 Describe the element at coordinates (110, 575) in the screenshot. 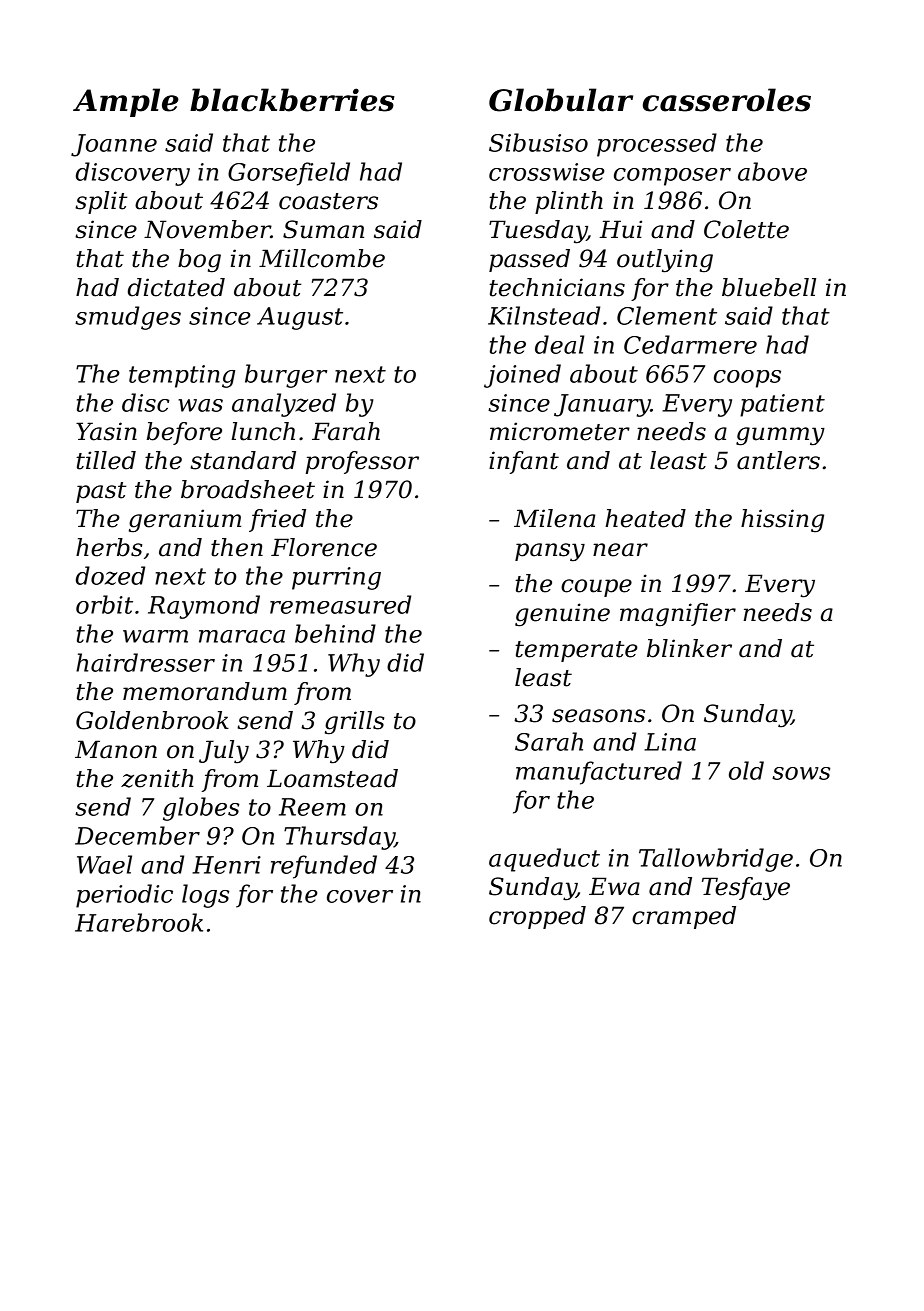

I see `dozed` at that location.
